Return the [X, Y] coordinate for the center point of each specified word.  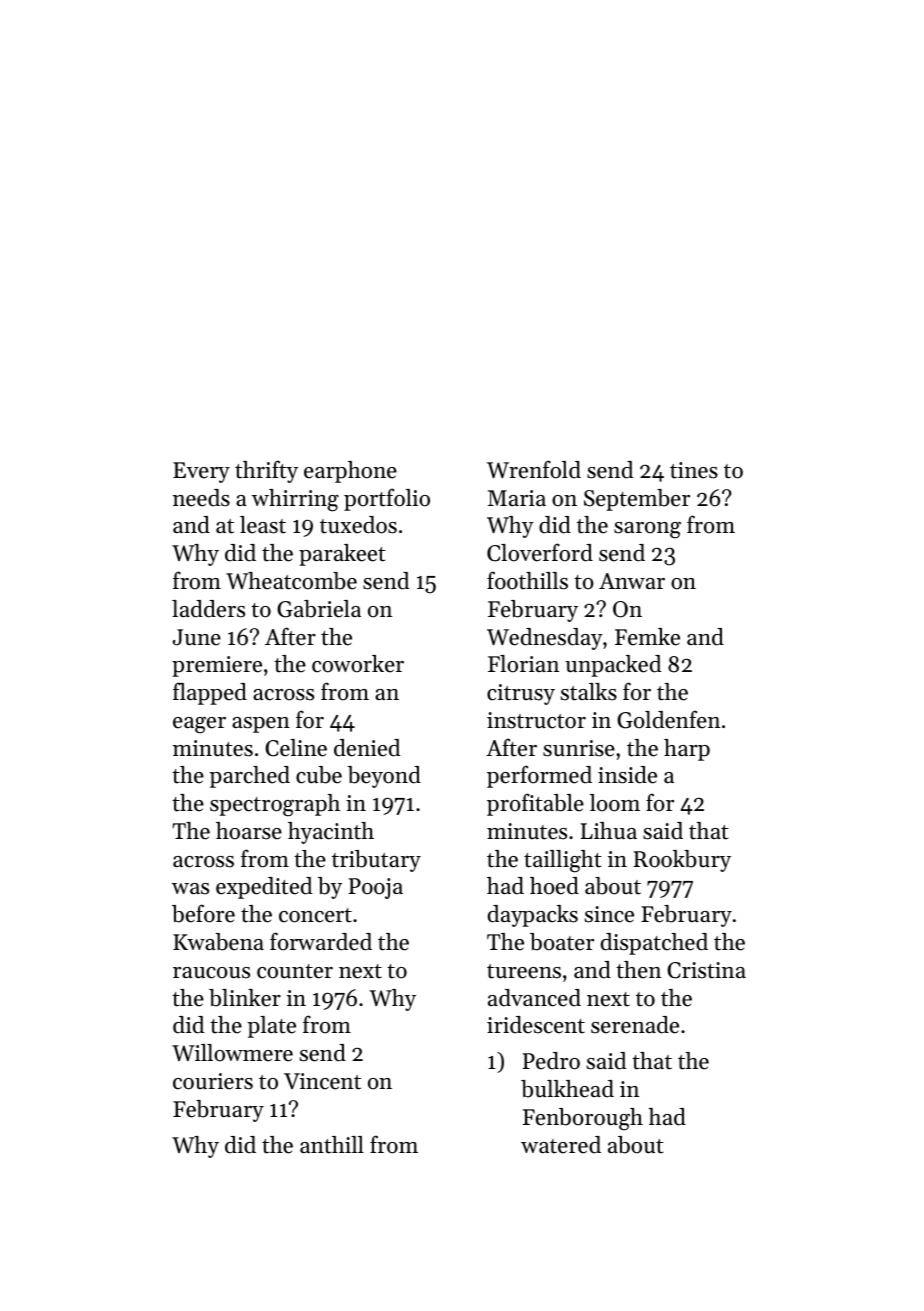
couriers [213, 1081]
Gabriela [319, 609]
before [203, 913]
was [190, 889]
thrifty [266, 471]
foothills [527, 580]
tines [694, 470]
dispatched [654, 944]
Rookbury [682, 861]
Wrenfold [534, 469]
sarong [647, 530]
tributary [376, 861]
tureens [524, 971]
